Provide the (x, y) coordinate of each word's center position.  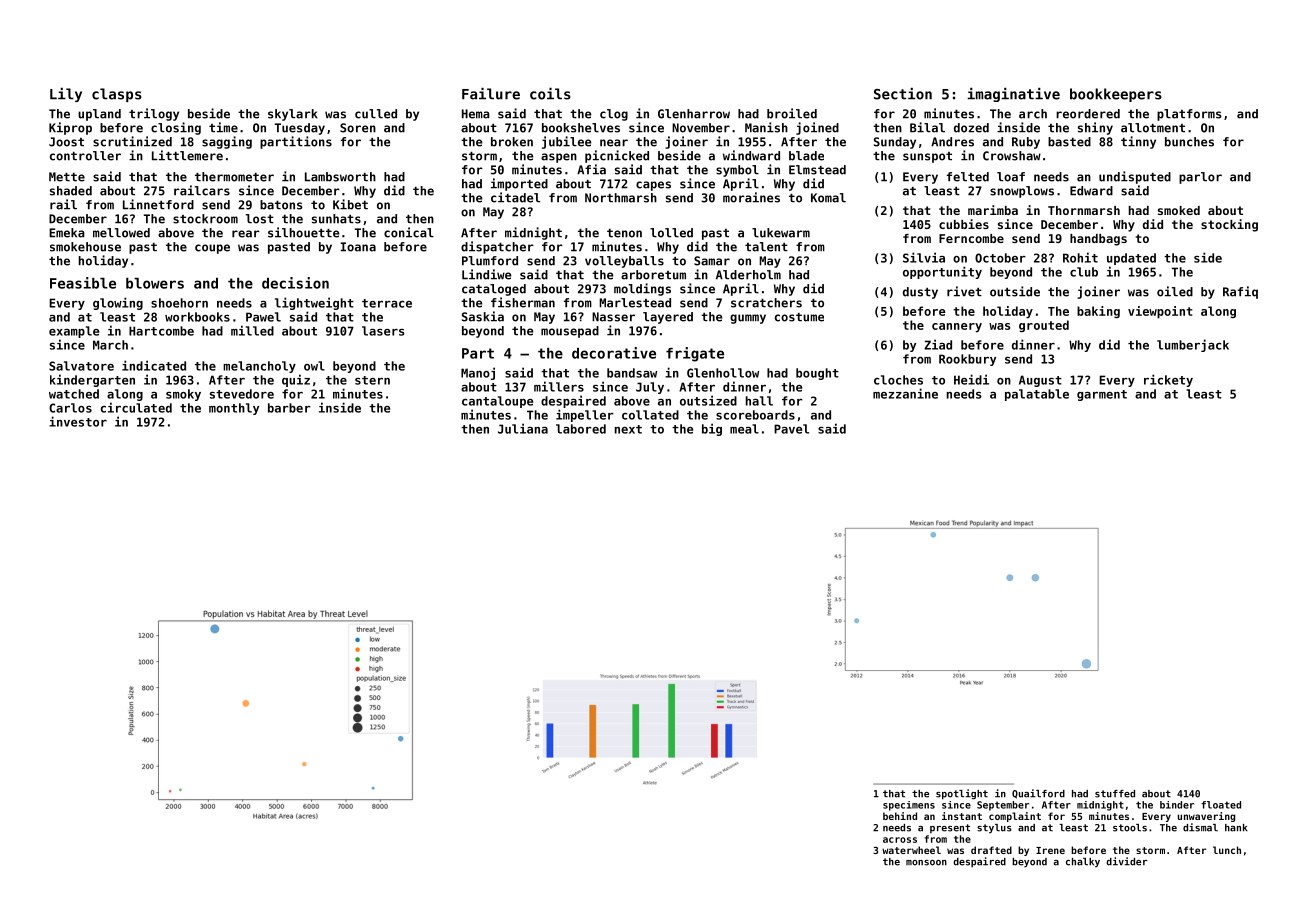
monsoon (926, 863)
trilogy (154, 114)
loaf (1011, 177)
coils (550, 94)
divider (1126, 861)
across (900, 840)
